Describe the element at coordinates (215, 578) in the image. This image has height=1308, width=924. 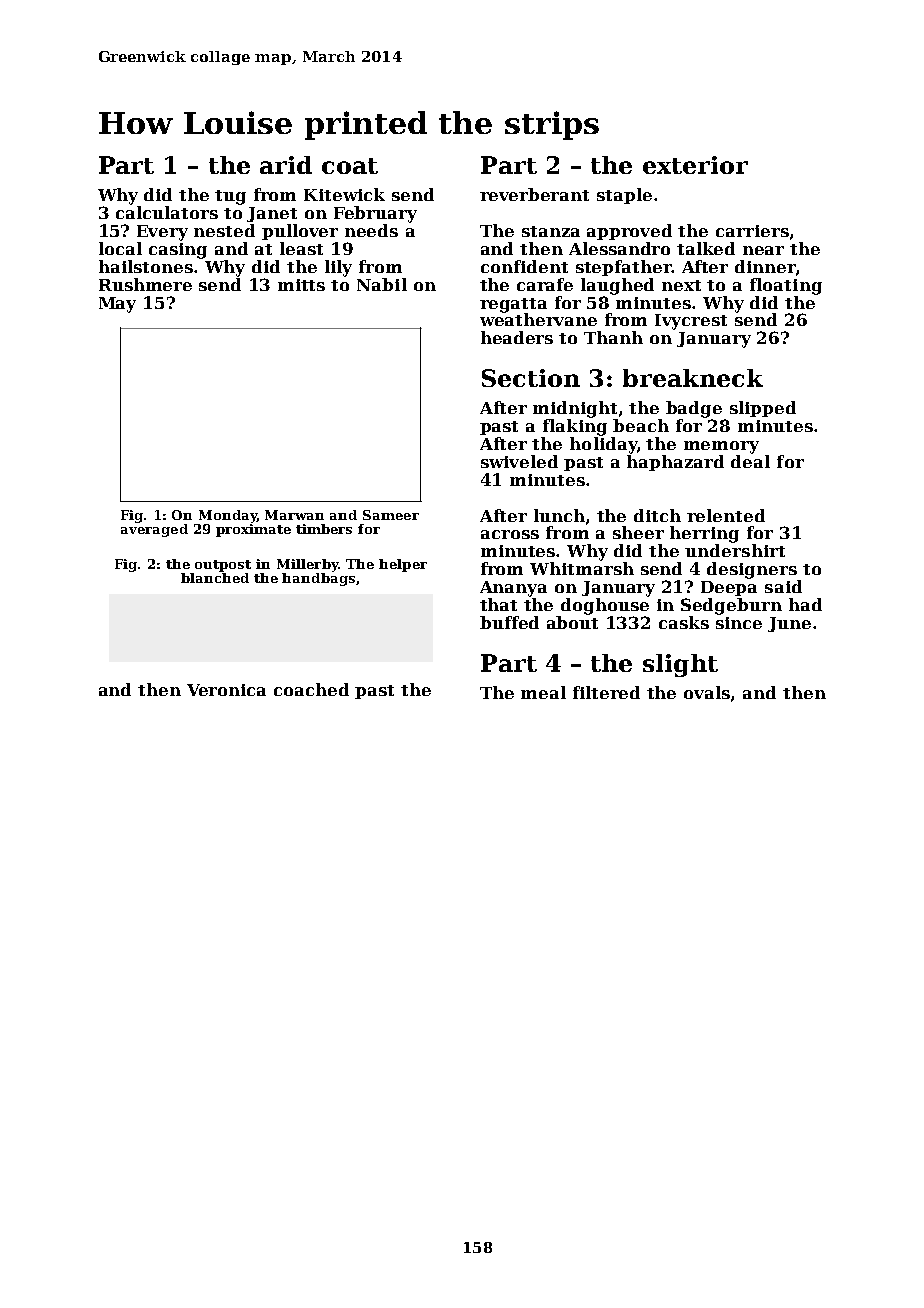
I see `blanched` at that location.
